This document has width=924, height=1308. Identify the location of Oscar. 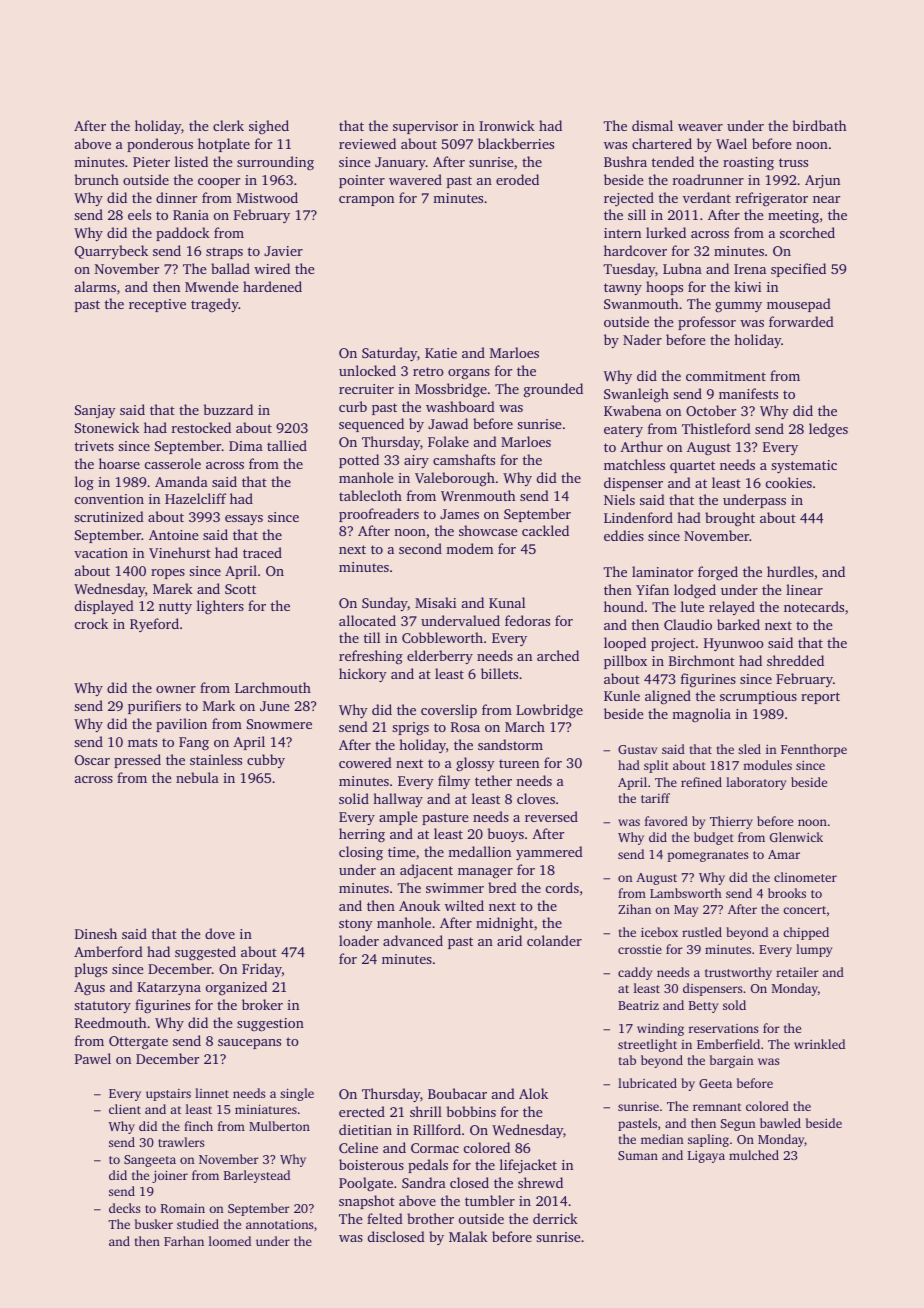
(92, 760).
